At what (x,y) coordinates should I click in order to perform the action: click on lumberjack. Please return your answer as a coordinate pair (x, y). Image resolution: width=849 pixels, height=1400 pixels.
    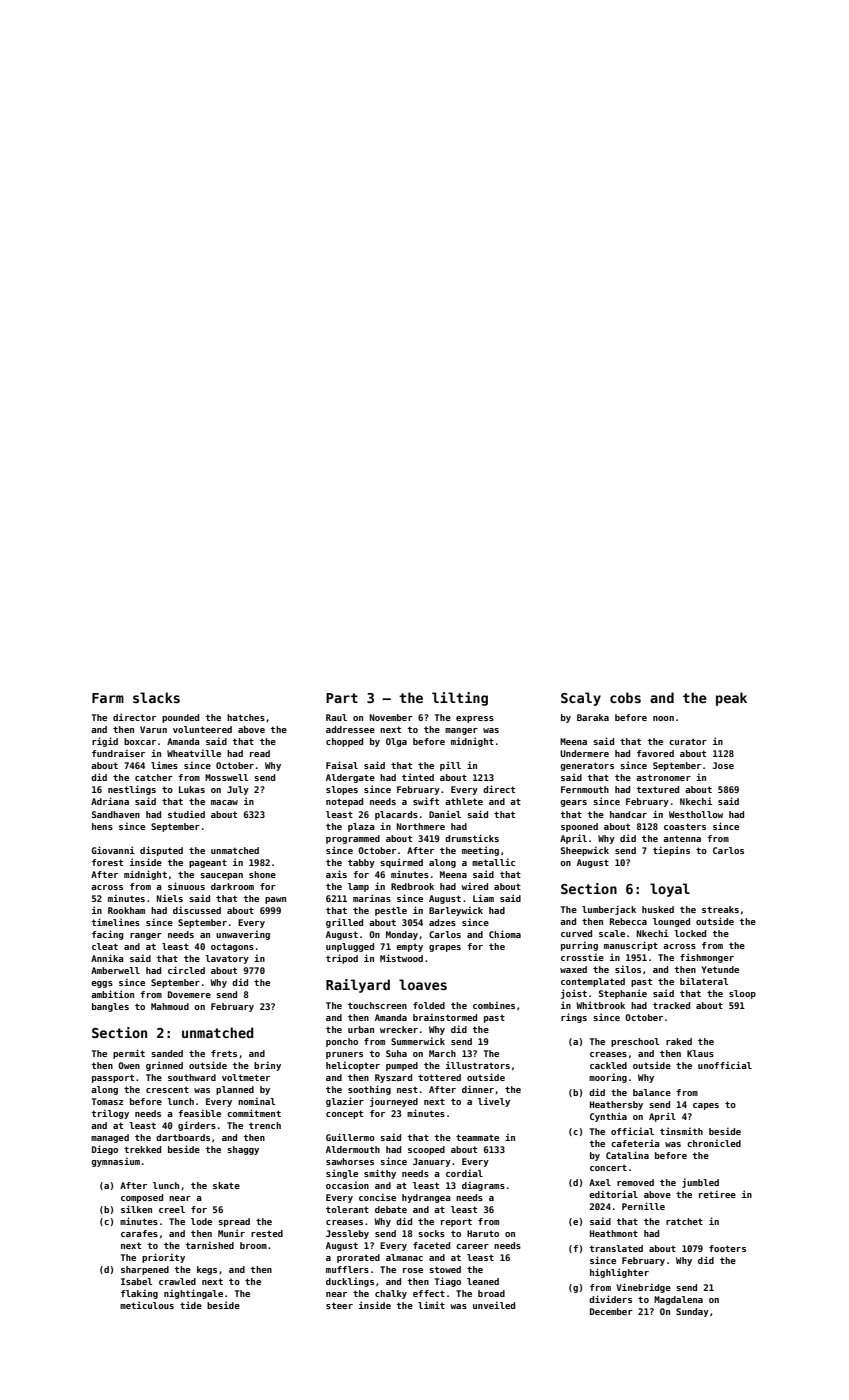
    Looking at the image, I should click on (609, 910).
